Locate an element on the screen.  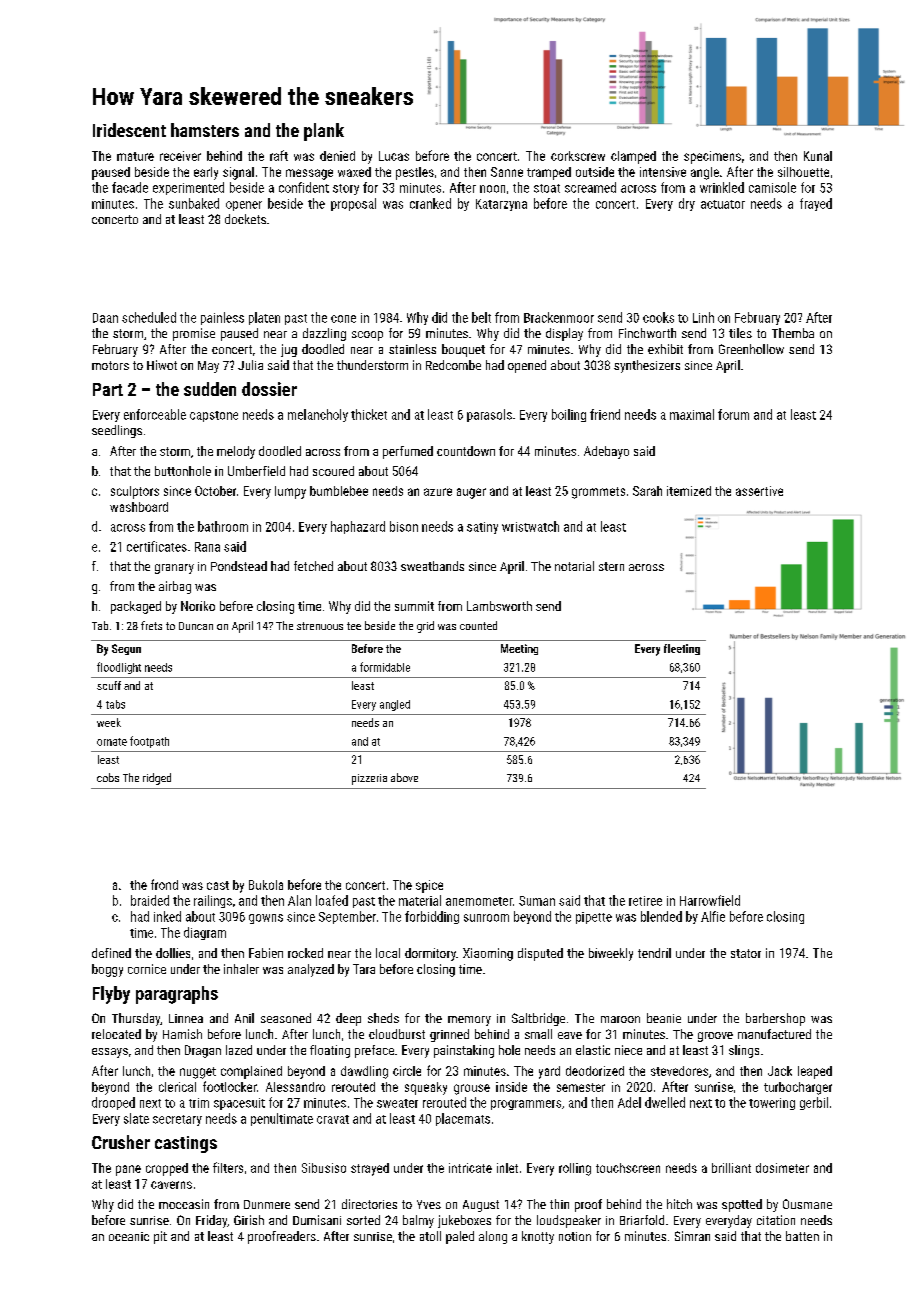
pit is located at coordinates (160, 1237).
